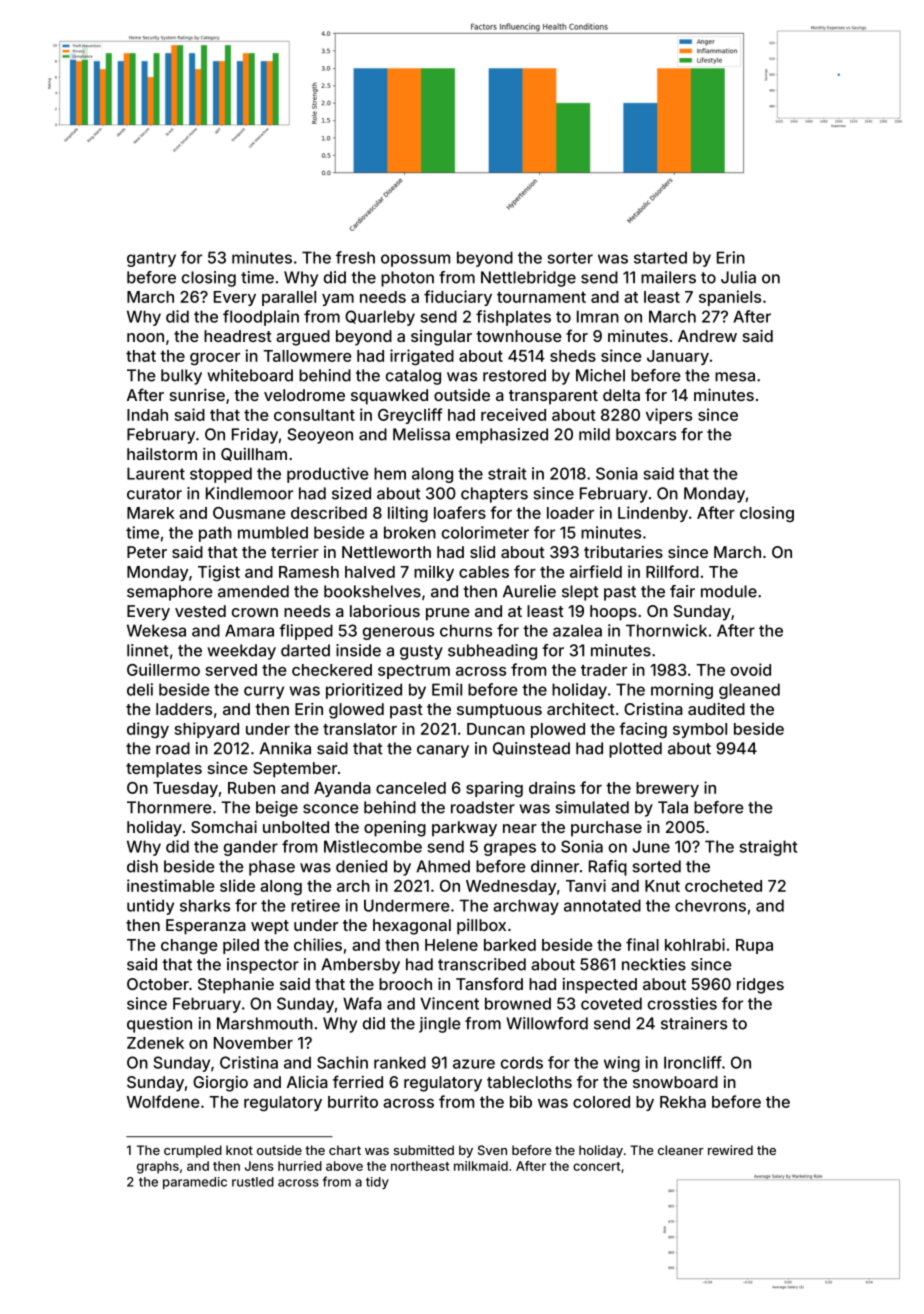 The height and width of the screenshot is (1314, 924). I want to click on plowed, so click(558, 730).
